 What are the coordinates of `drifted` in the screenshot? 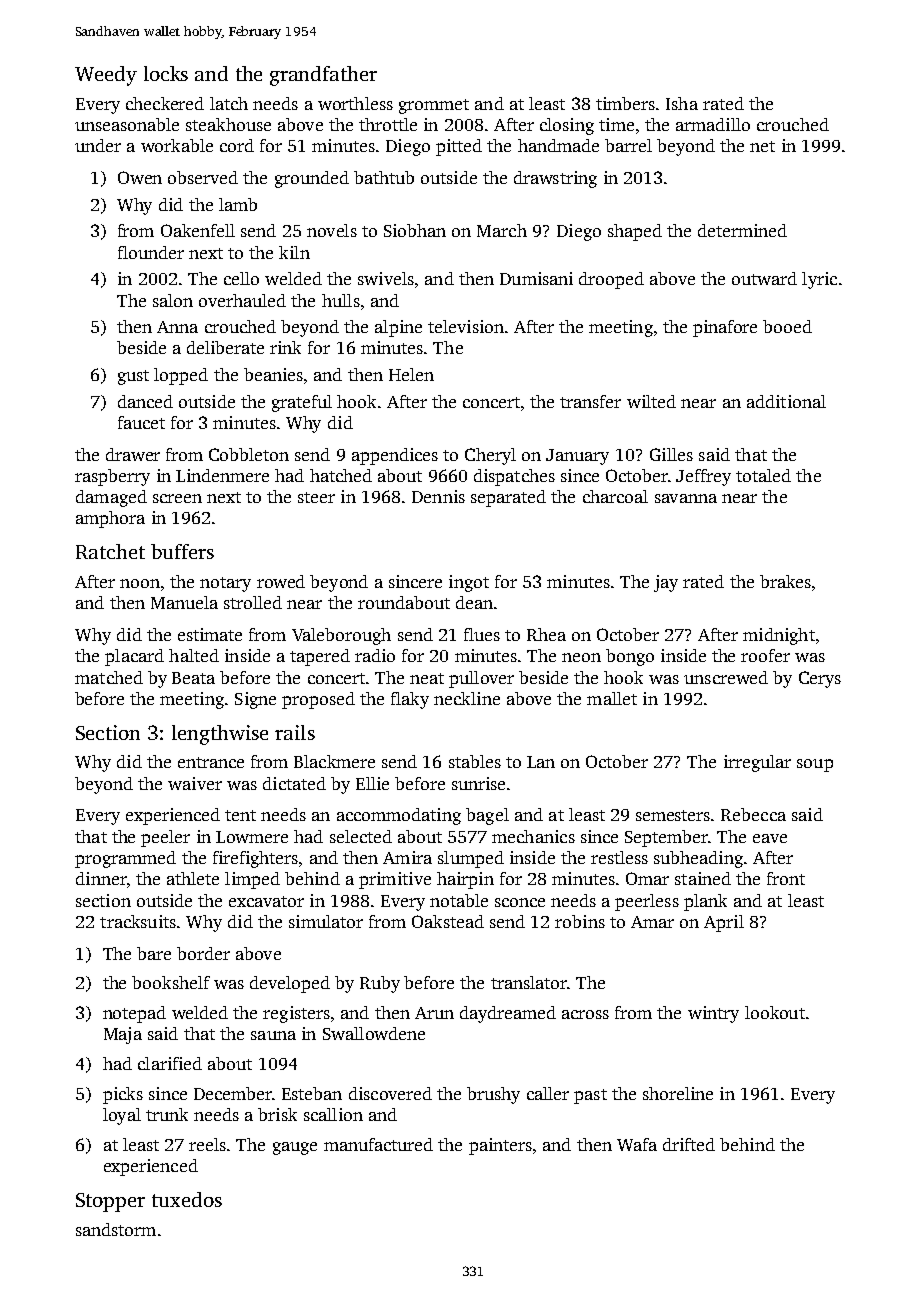 It's located at (689, 1144).
